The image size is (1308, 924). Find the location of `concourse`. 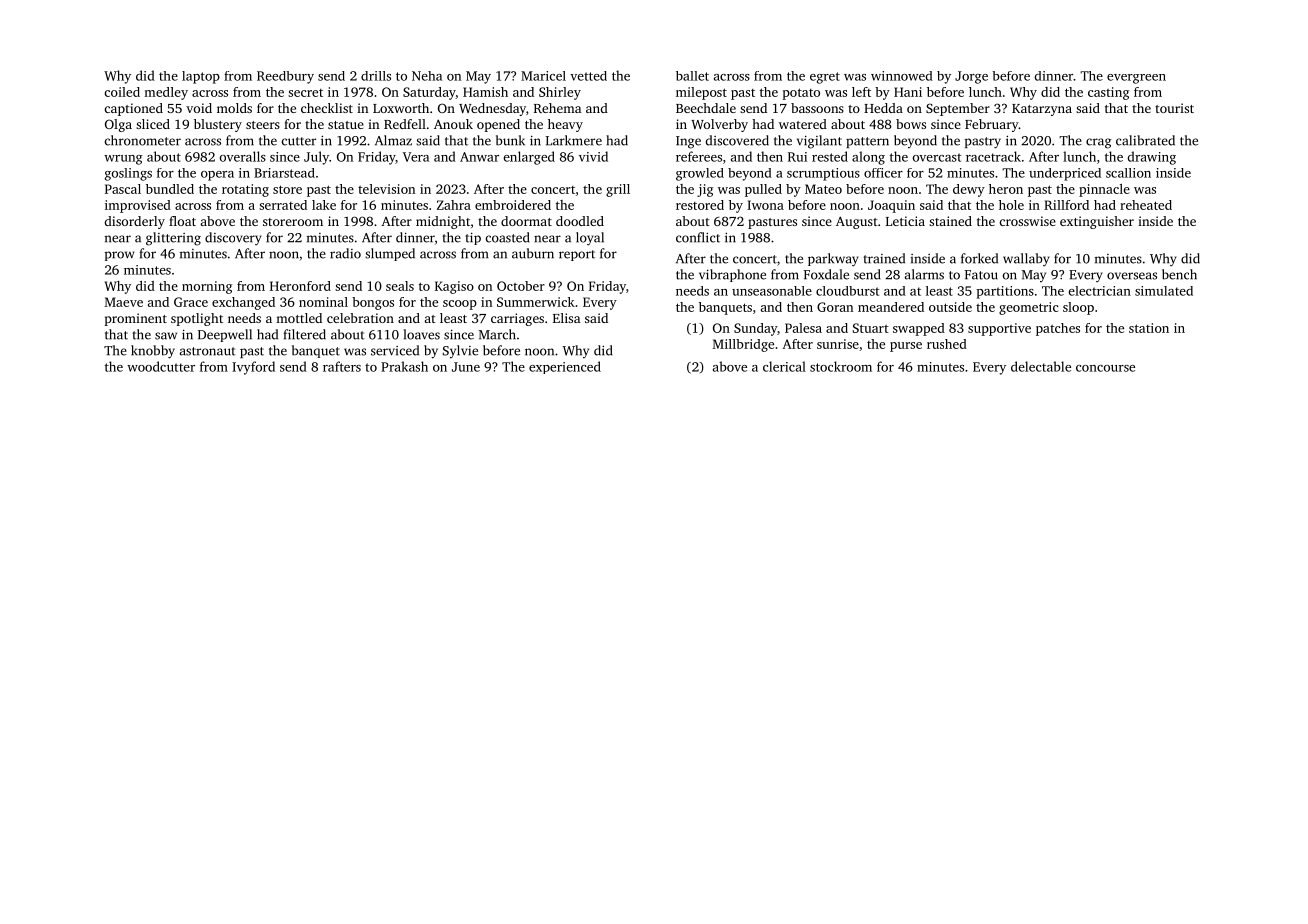

concourse is located at coordinates (1105, 368).
